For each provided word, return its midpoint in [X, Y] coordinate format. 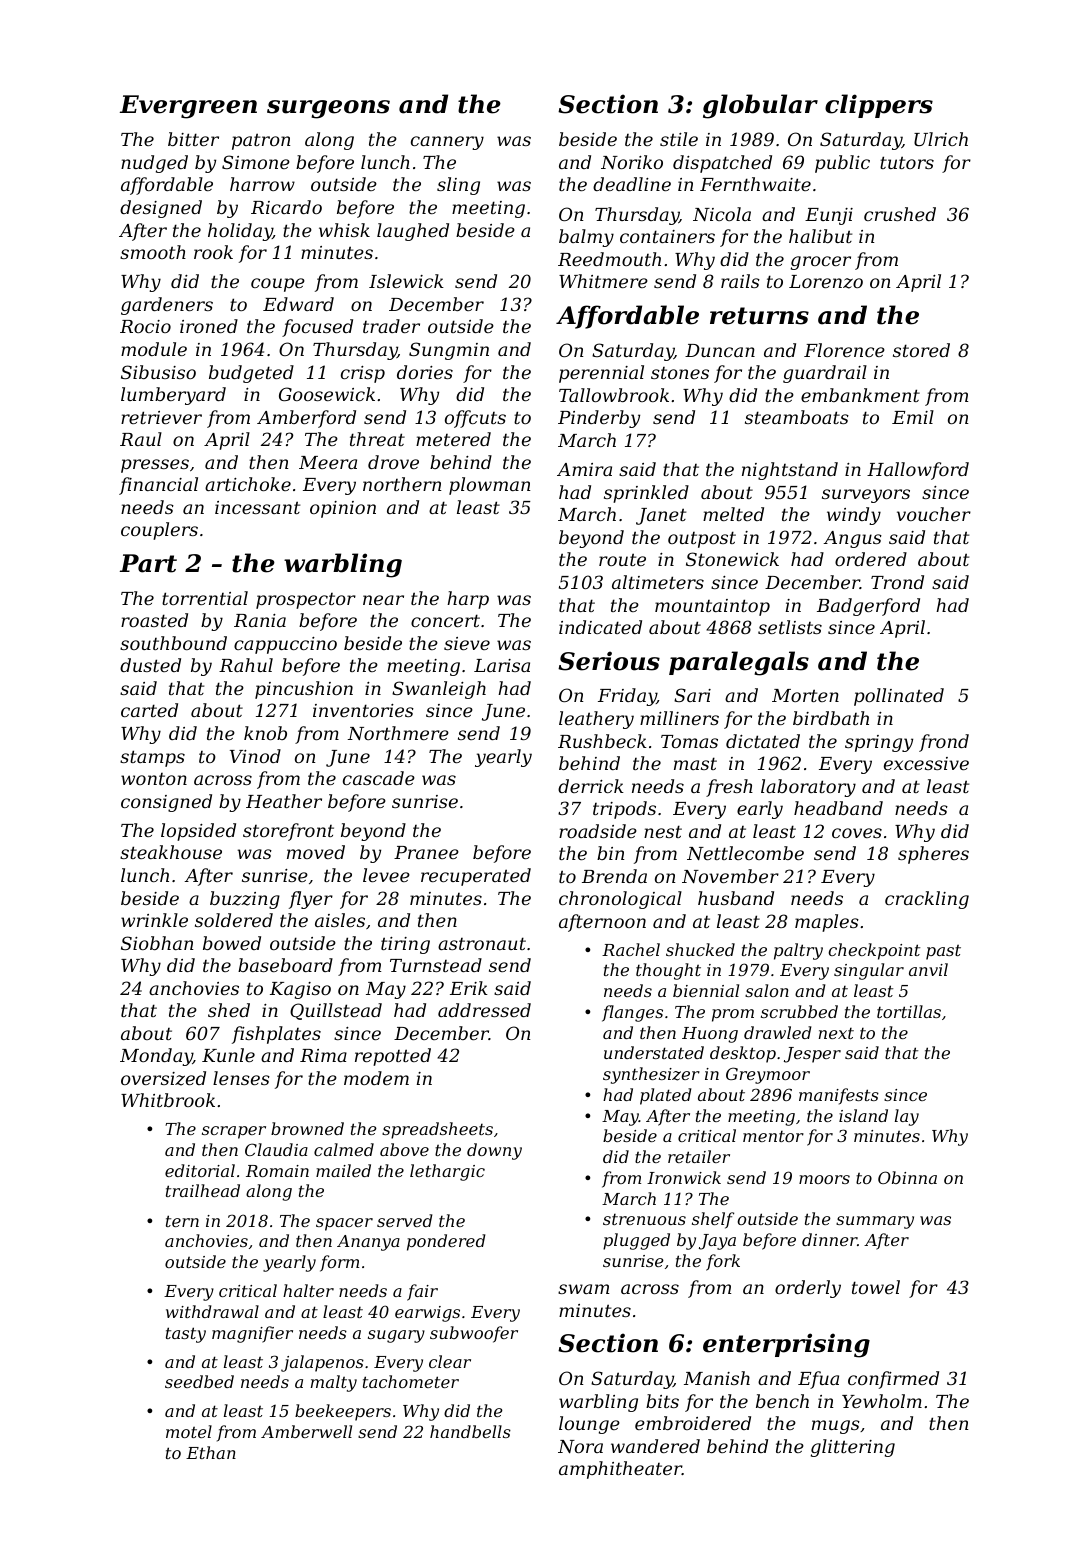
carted [149, 710]
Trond [897, 582]
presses [155, 466]
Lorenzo [826, 282]
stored [921, 350]
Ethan [211, 1452]
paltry [798, 951]
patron [261, 141]
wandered [655, 1446]
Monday [156, 1057]
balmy [586, 238]
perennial [601, 374]
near [383, 600]
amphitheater [620, 1470]
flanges [632, 1013]
